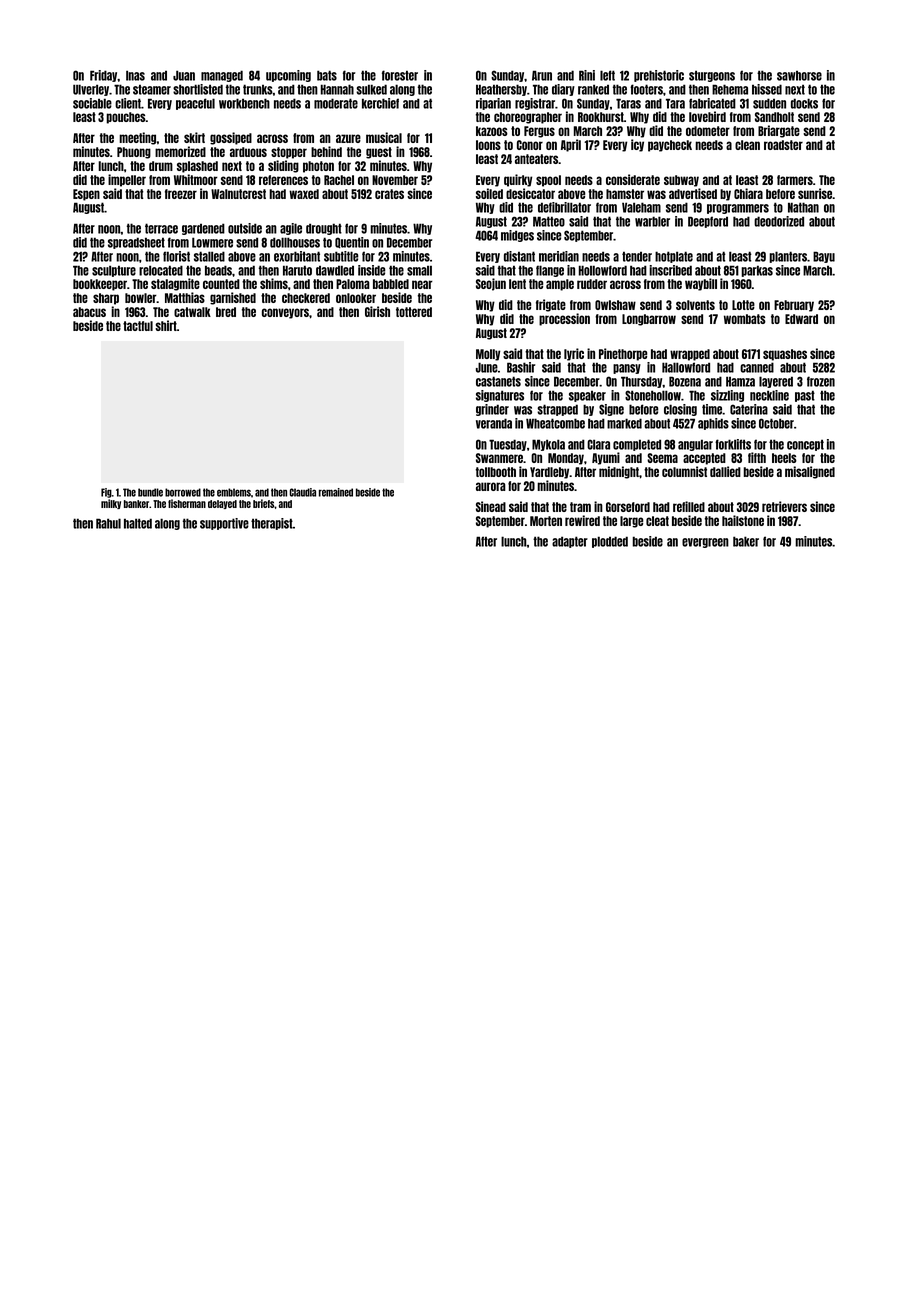 The height and width of the screenshot is (1316, 908). I want to click on borrowed, so click(183, 492).
